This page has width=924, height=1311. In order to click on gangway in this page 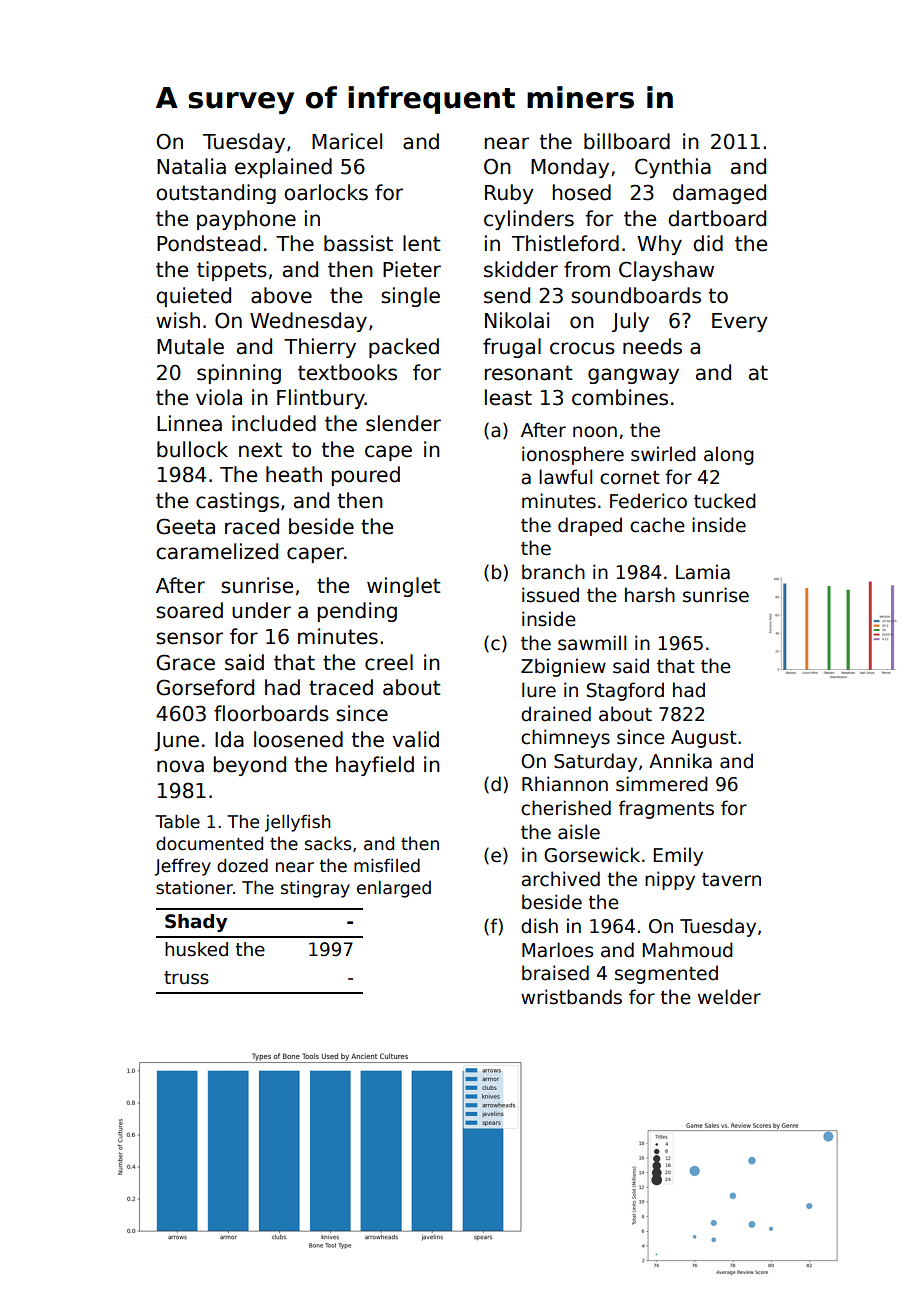, I will do `click(633, 376)`.
